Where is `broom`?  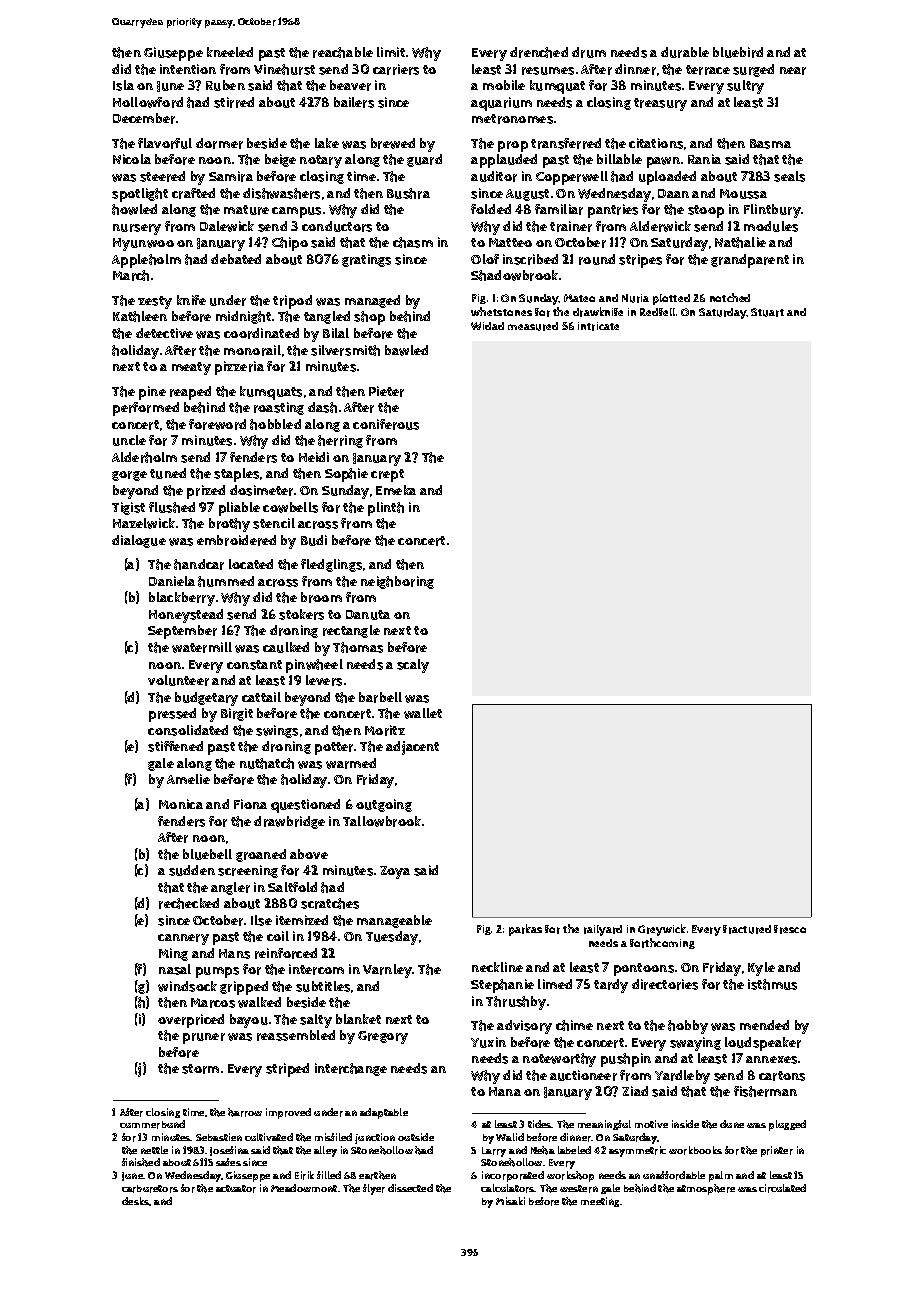 broom is located at coordinates (321, 597).
